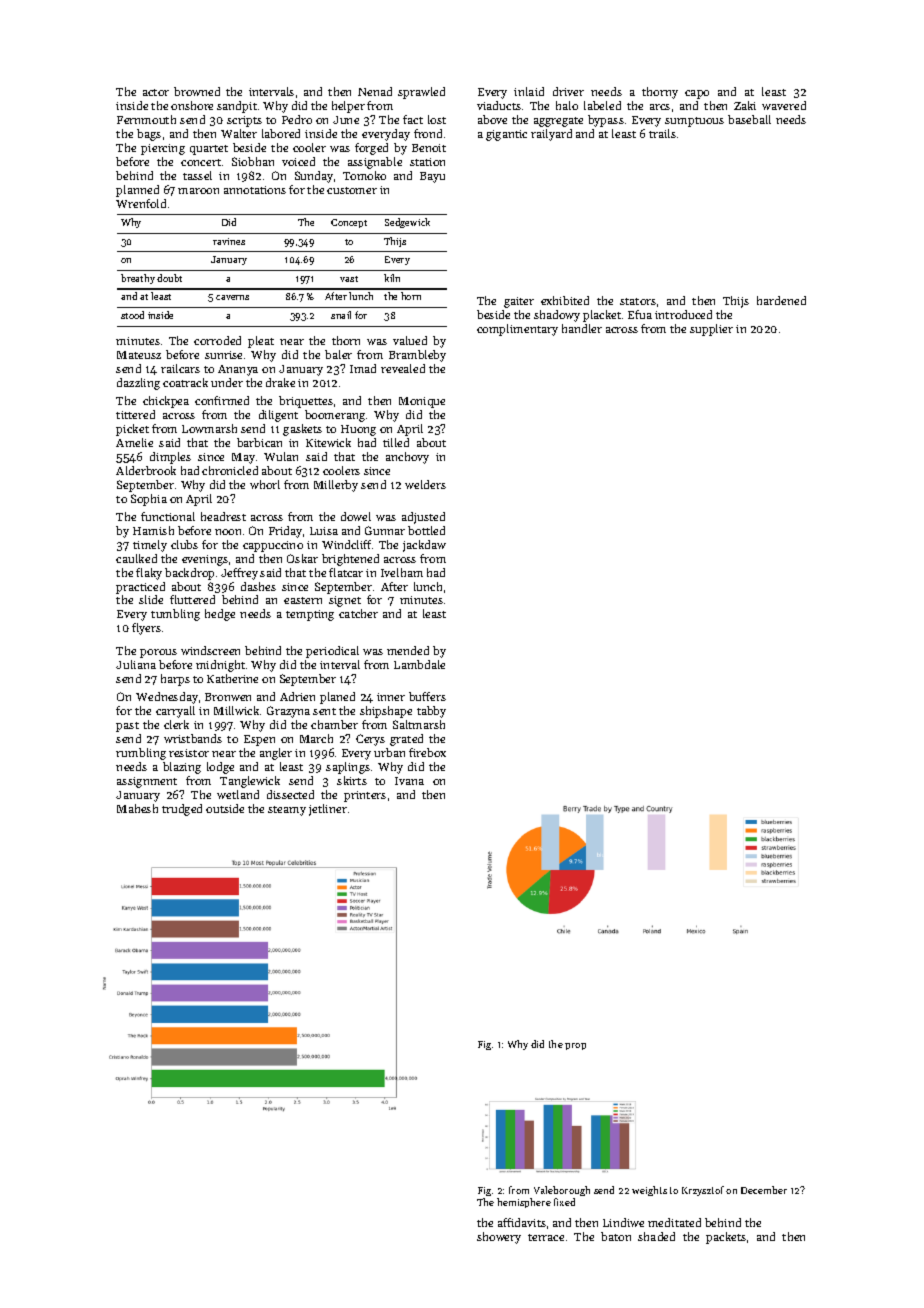  What do you see at coordinates (409, 781) in the screenshot?
I see `Ivana` at bounding box center [409, 781].
